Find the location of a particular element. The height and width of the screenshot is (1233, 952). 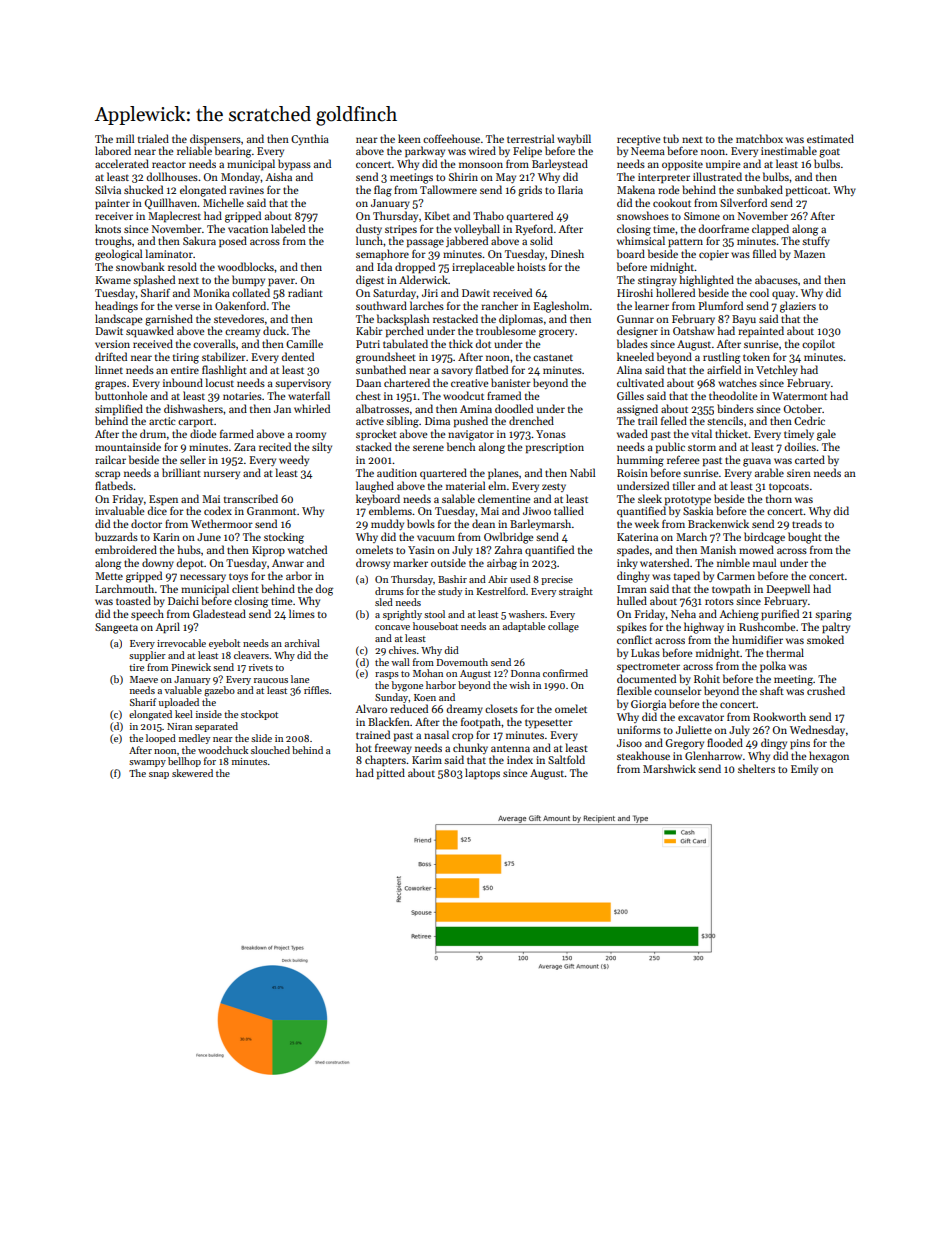

Daichi is located at coordinates (183, 600).
